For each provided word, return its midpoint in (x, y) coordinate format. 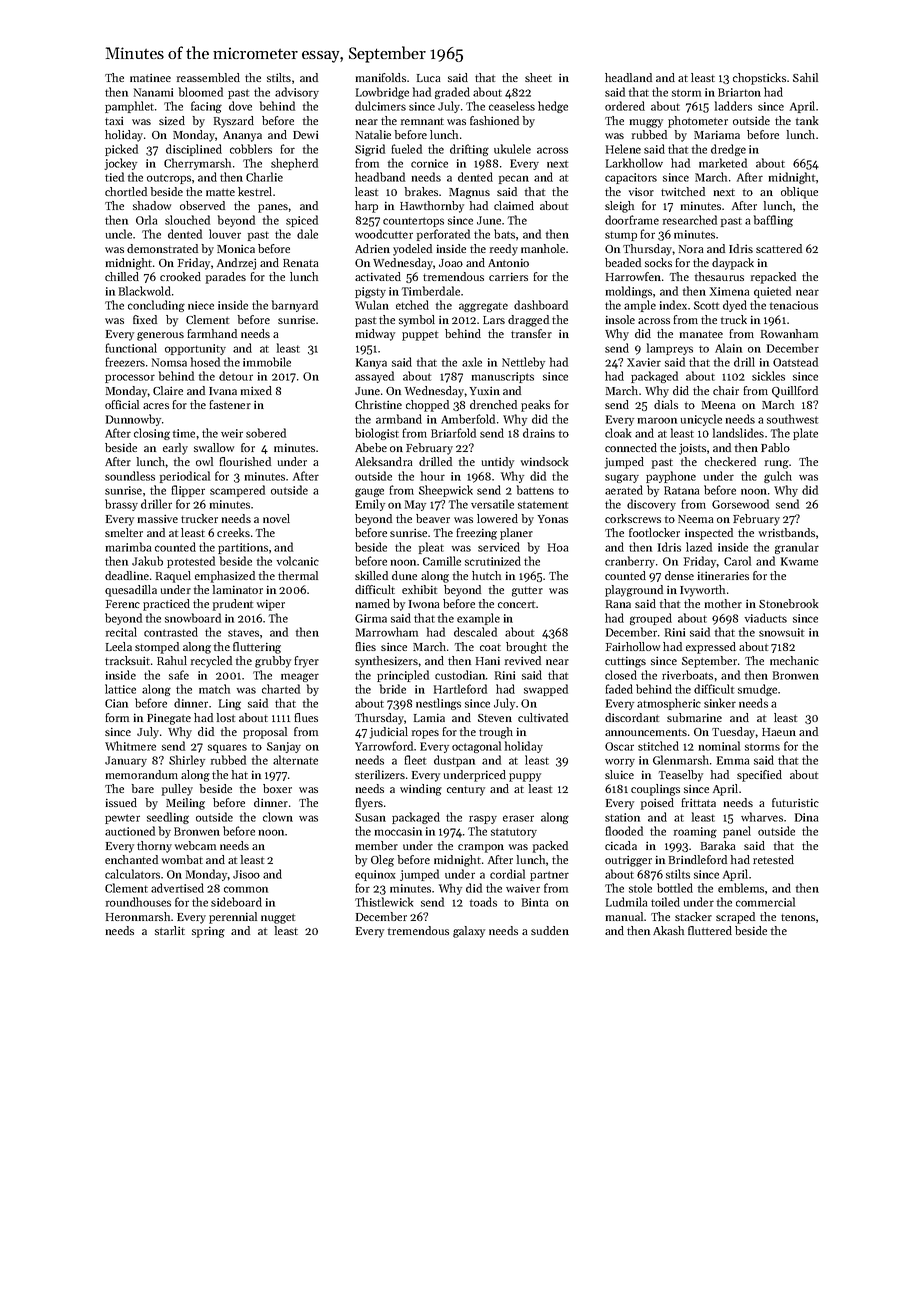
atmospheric (669, 704)
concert (516, 604)
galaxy (469, 932)
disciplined (194, 150)
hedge (553, 107)
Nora (691, 249)
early (175, 449)
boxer (277, 788)
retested (773, 859)
